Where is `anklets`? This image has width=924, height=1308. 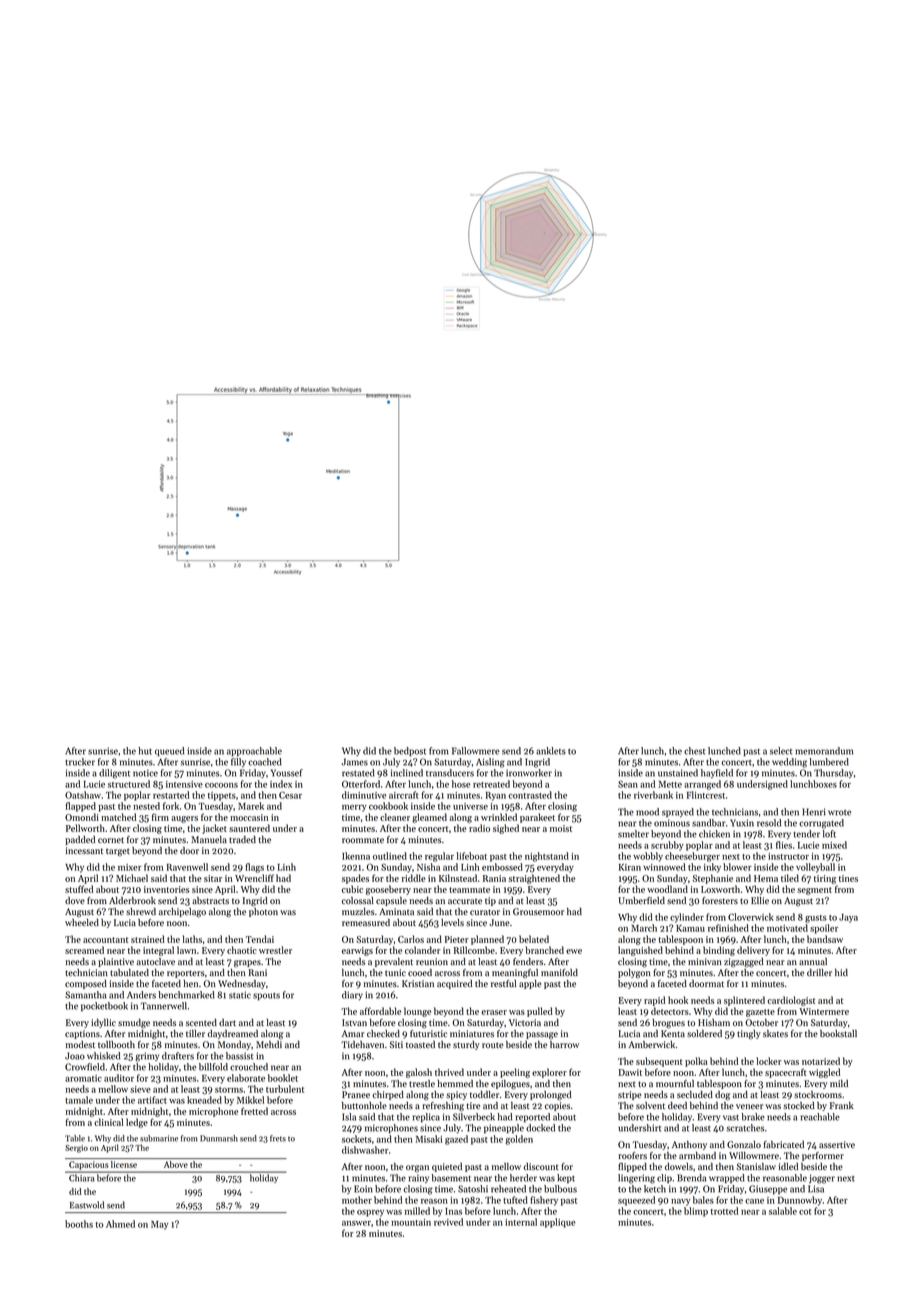
anklets is located at coordinates (551, 751).
